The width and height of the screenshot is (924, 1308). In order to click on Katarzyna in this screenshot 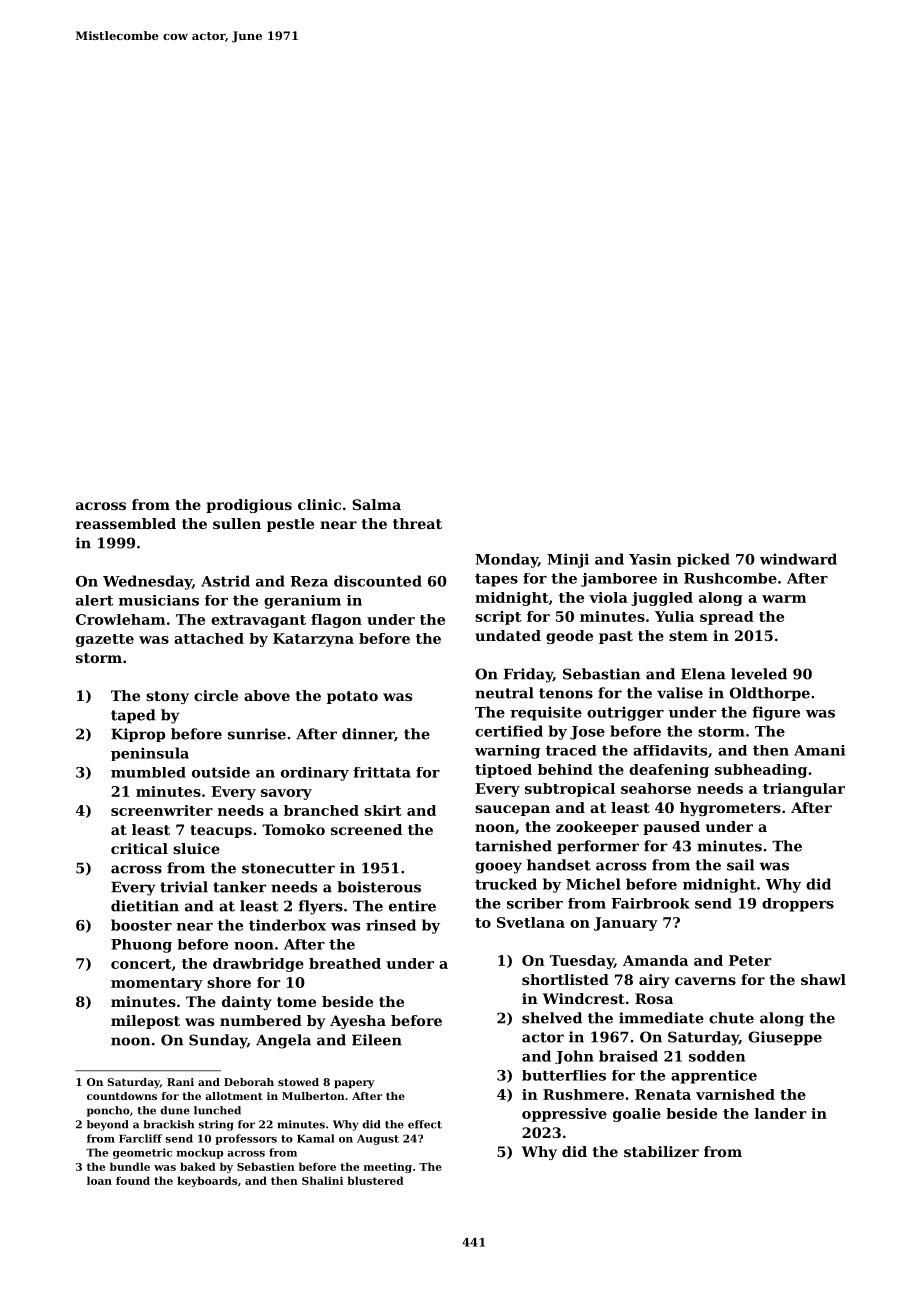, I will do `click(313, 640)`.
